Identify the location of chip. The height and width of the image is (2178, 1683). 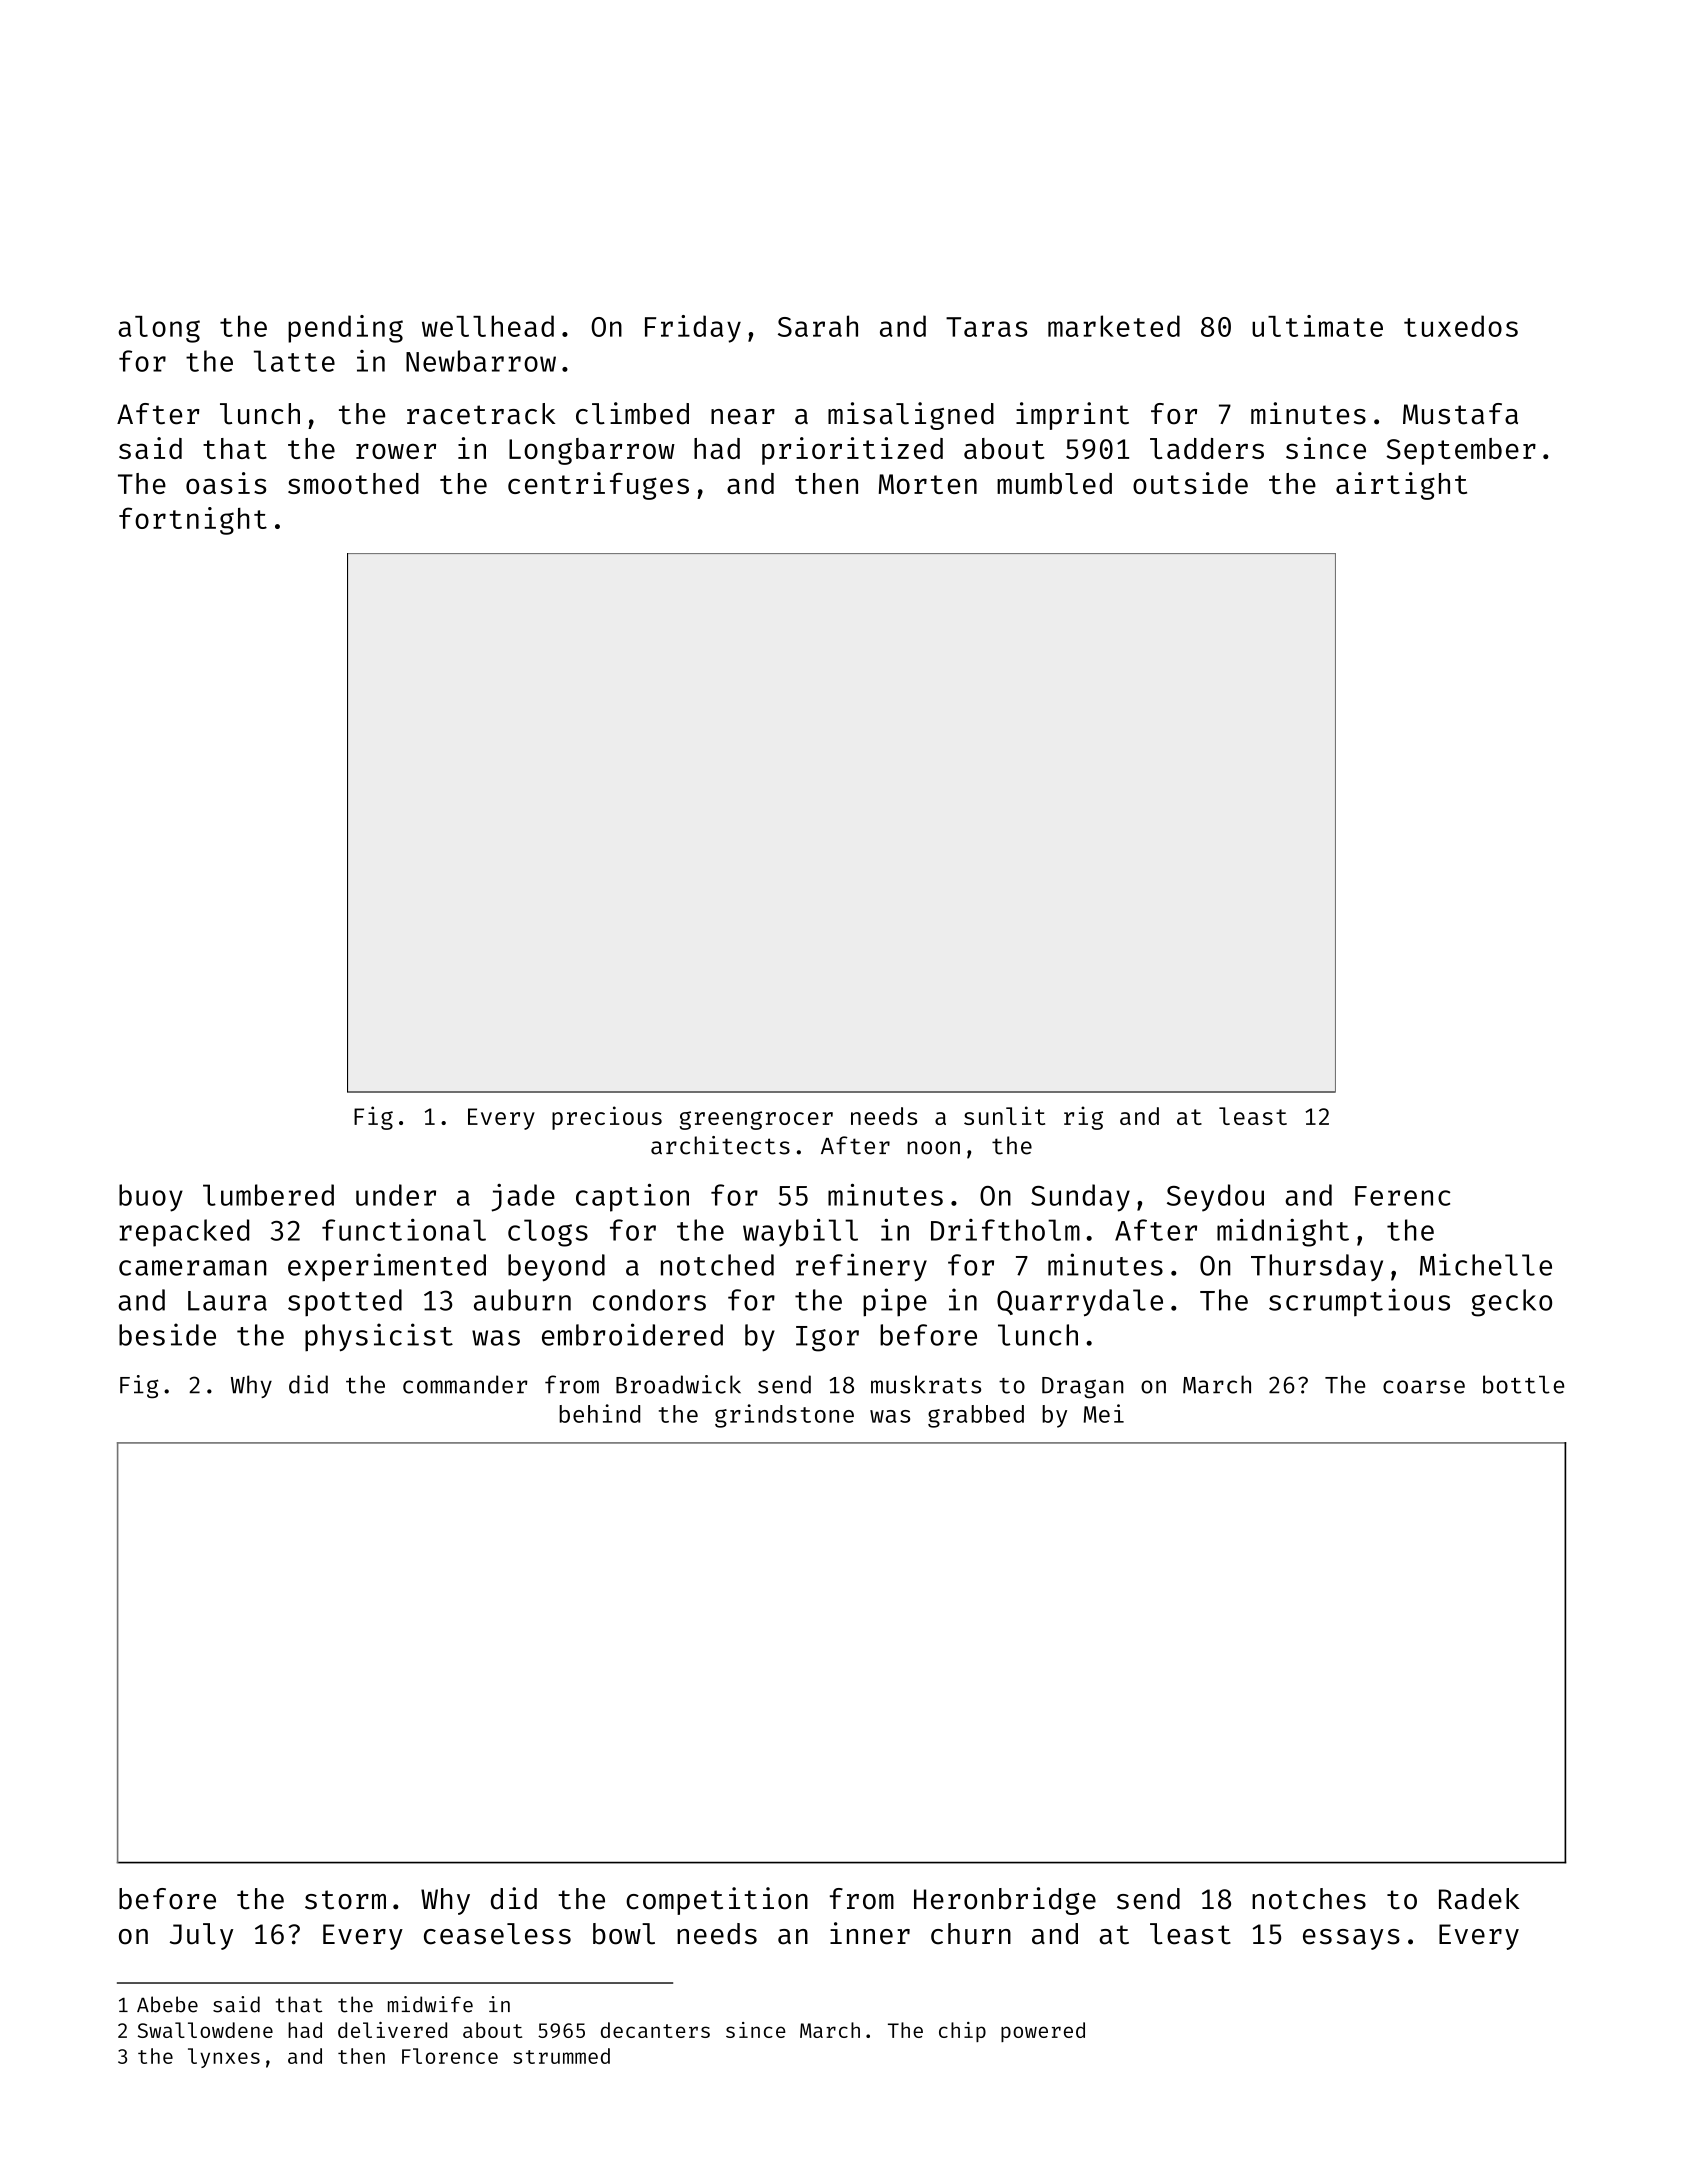
(962, 2032).
